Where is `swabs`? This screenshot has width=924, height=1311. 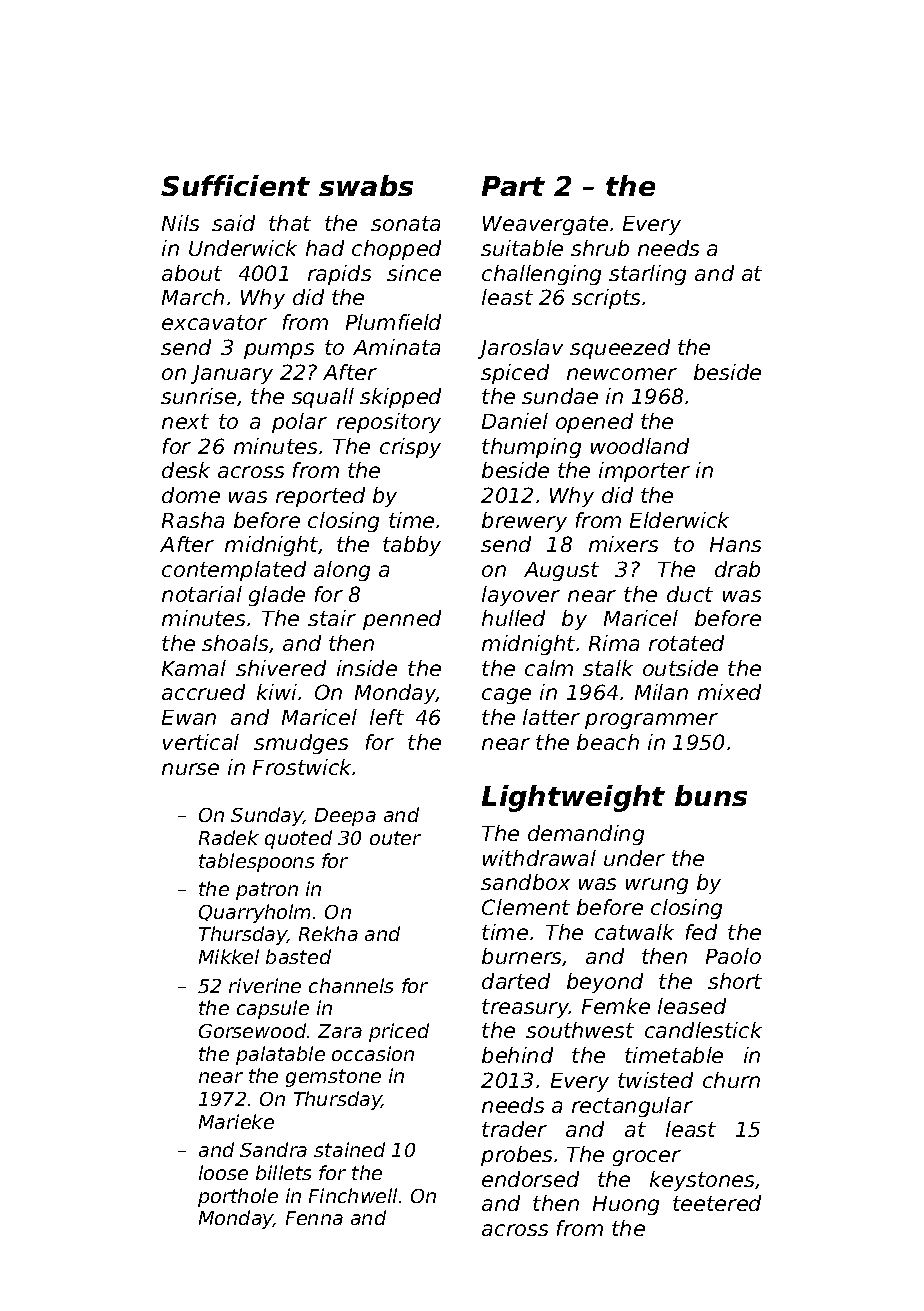
swabs is located at coordinates (366, 185).
